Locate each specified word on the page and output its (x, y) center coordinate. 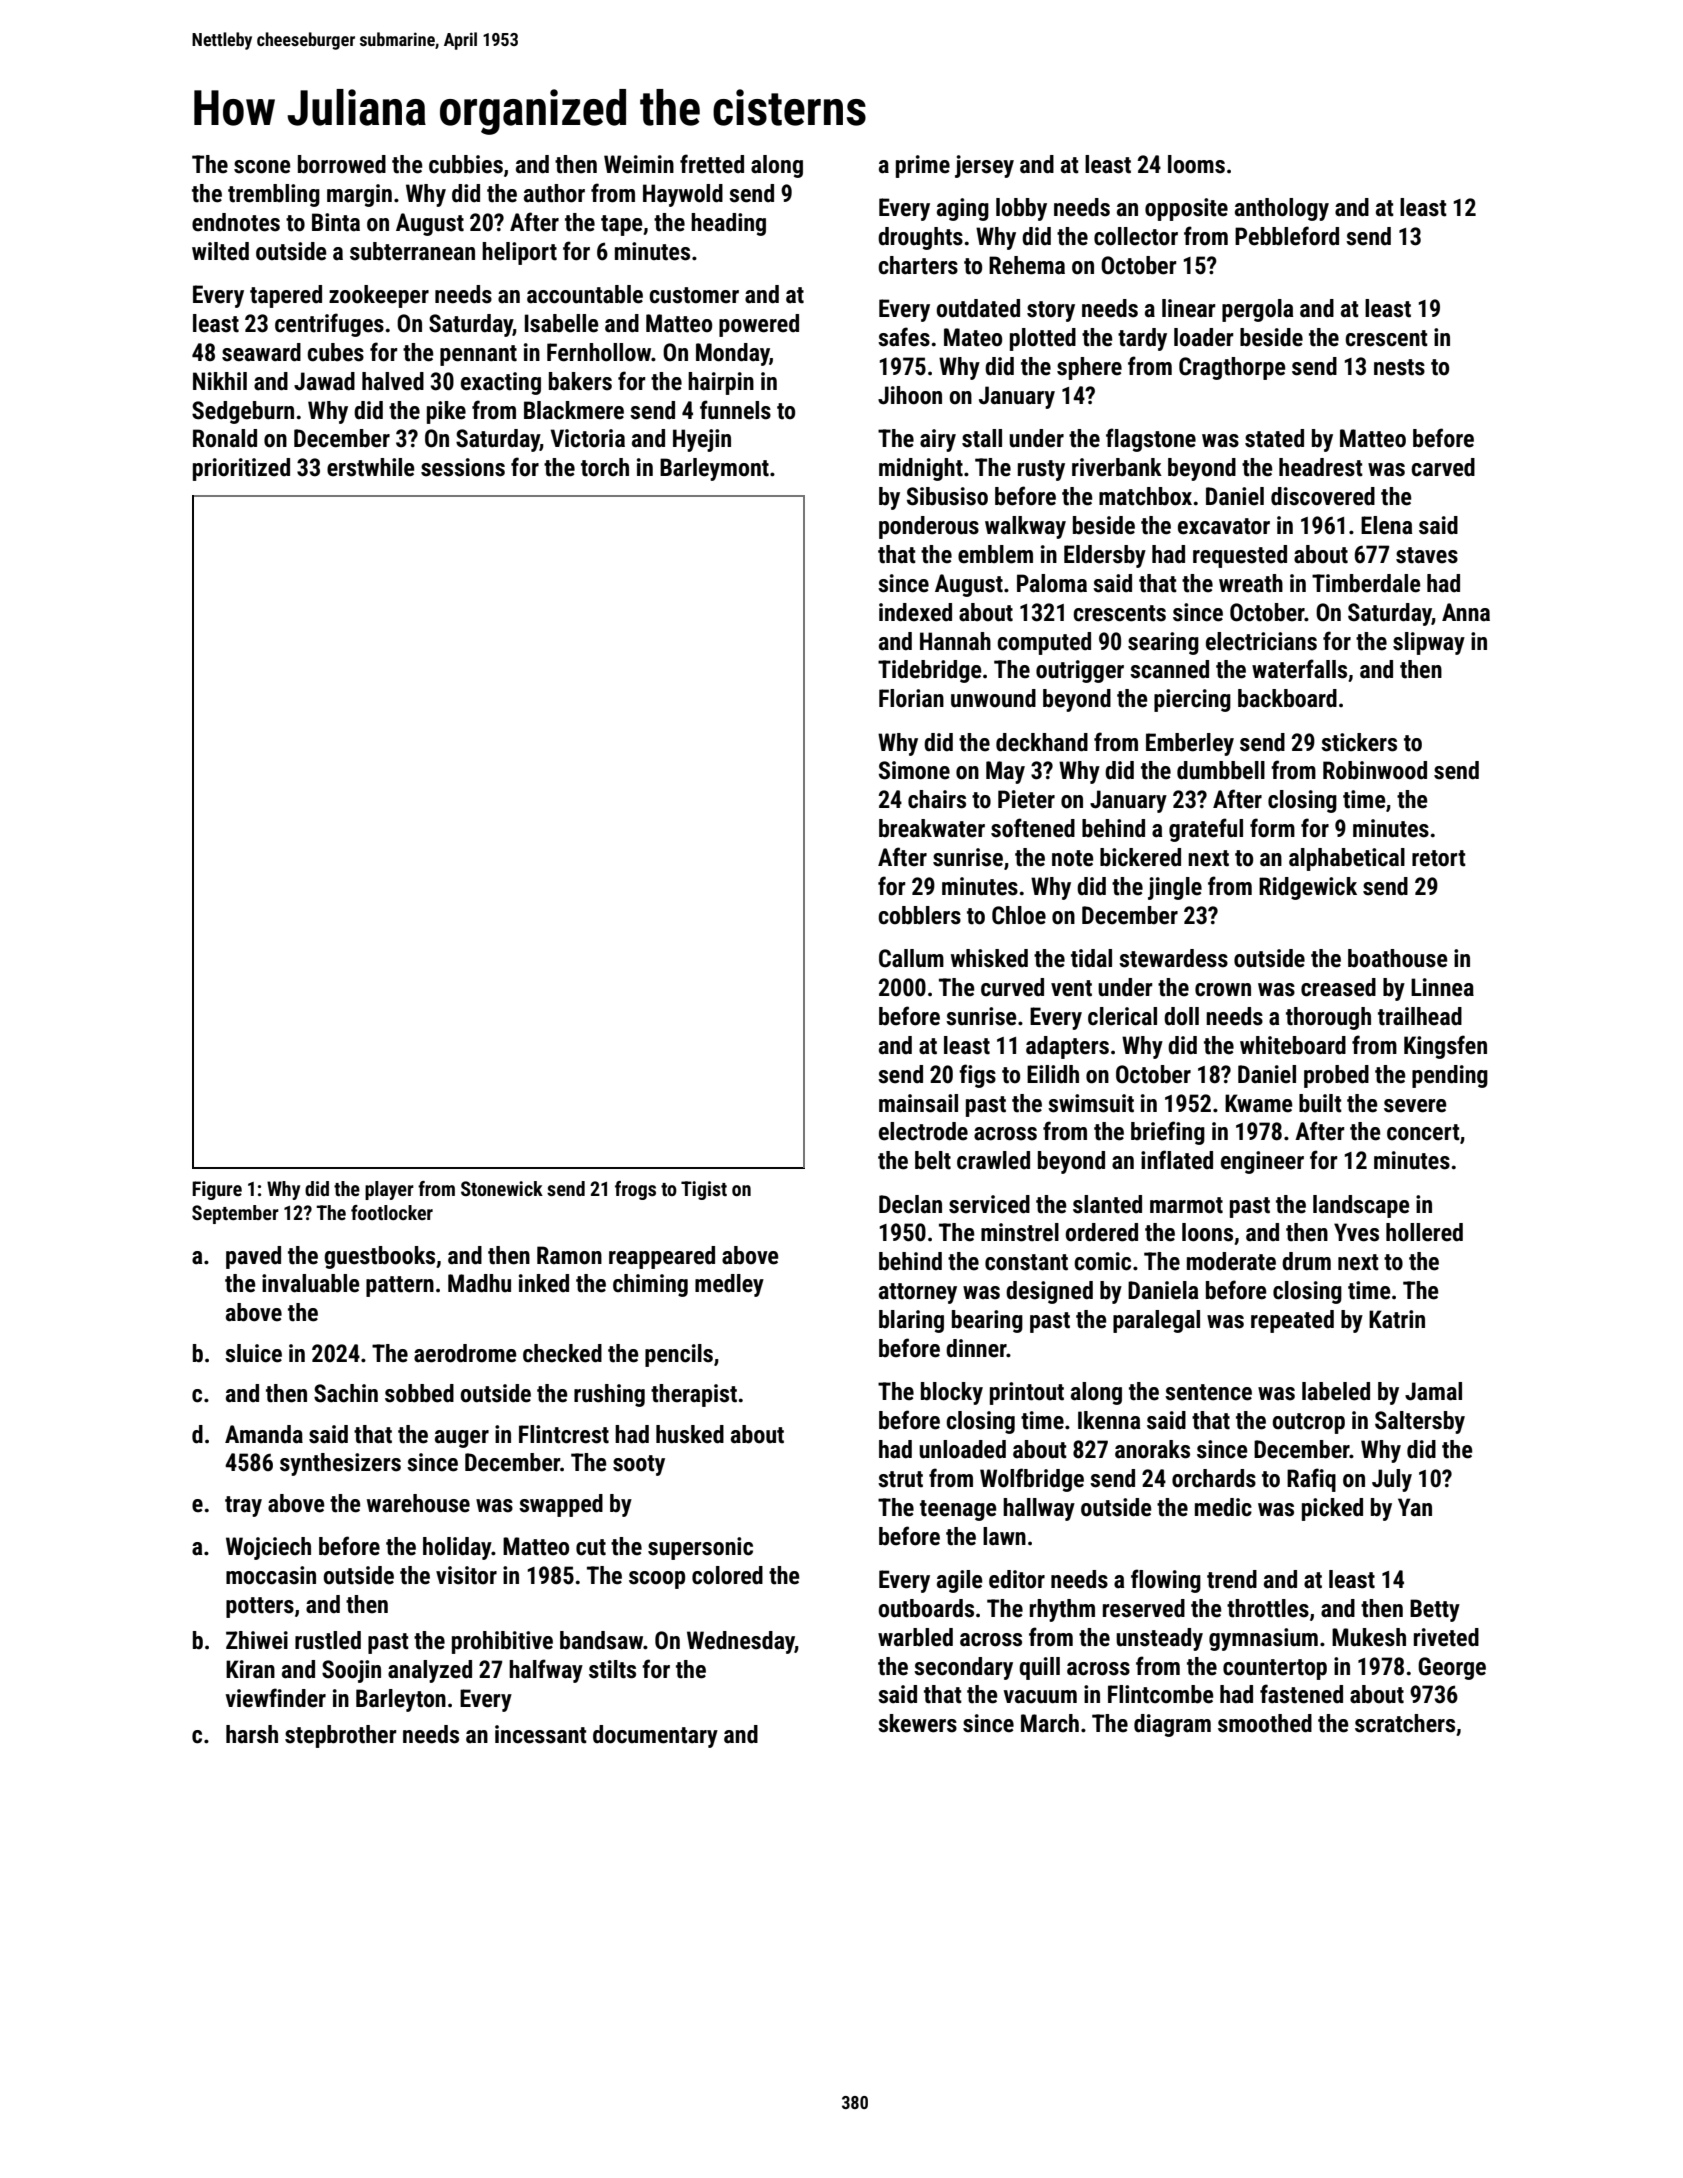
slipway (1429, 643)
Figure (217, 1190)
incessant (541, 1734)
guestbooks (379, 1257)
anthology (1282, 209)
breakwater (932, 828)
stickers (1359, 742)
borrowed (342, 164)
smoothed (1265, 1723)
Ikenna (1109, 1420)
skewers (917, 1723)
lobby (1021, 209)
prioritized (241, 469)
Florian (911, 698)
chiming (650, 1285)
